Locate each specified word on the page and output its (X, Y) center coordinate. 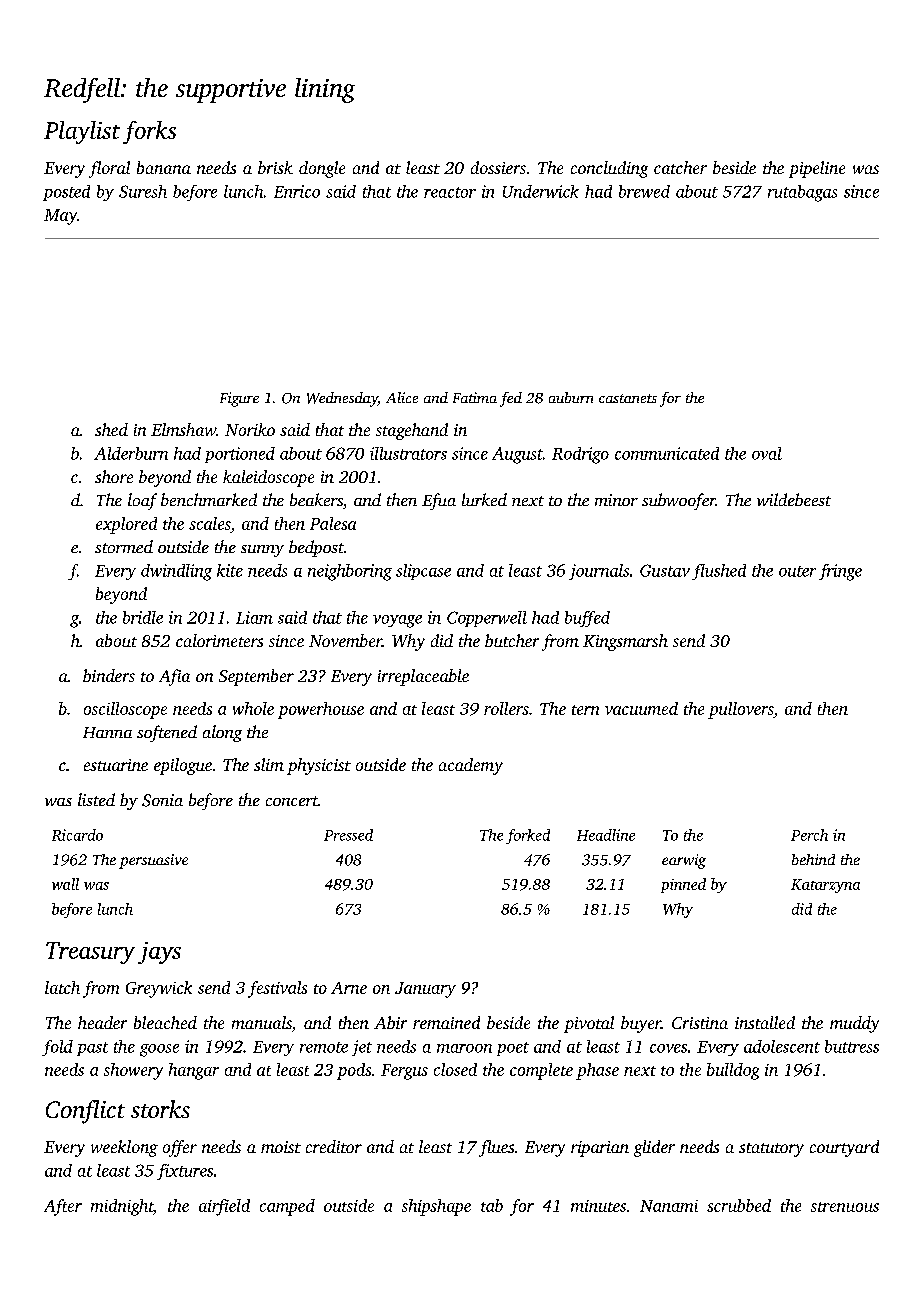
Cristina (700, 1023)
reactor (450, 192)
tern (585, 710)
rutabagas (802, 193)
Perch (809, 835)
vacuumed (641, 708)
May (60, 217)
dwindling (176, 572)
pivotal (589, 1024)
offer (180, 1148)
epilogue (183, 766)
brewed (644, 191)
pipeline (817, 169)
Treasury (90, 953)
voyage (397, 621)
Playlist (82, 132)
